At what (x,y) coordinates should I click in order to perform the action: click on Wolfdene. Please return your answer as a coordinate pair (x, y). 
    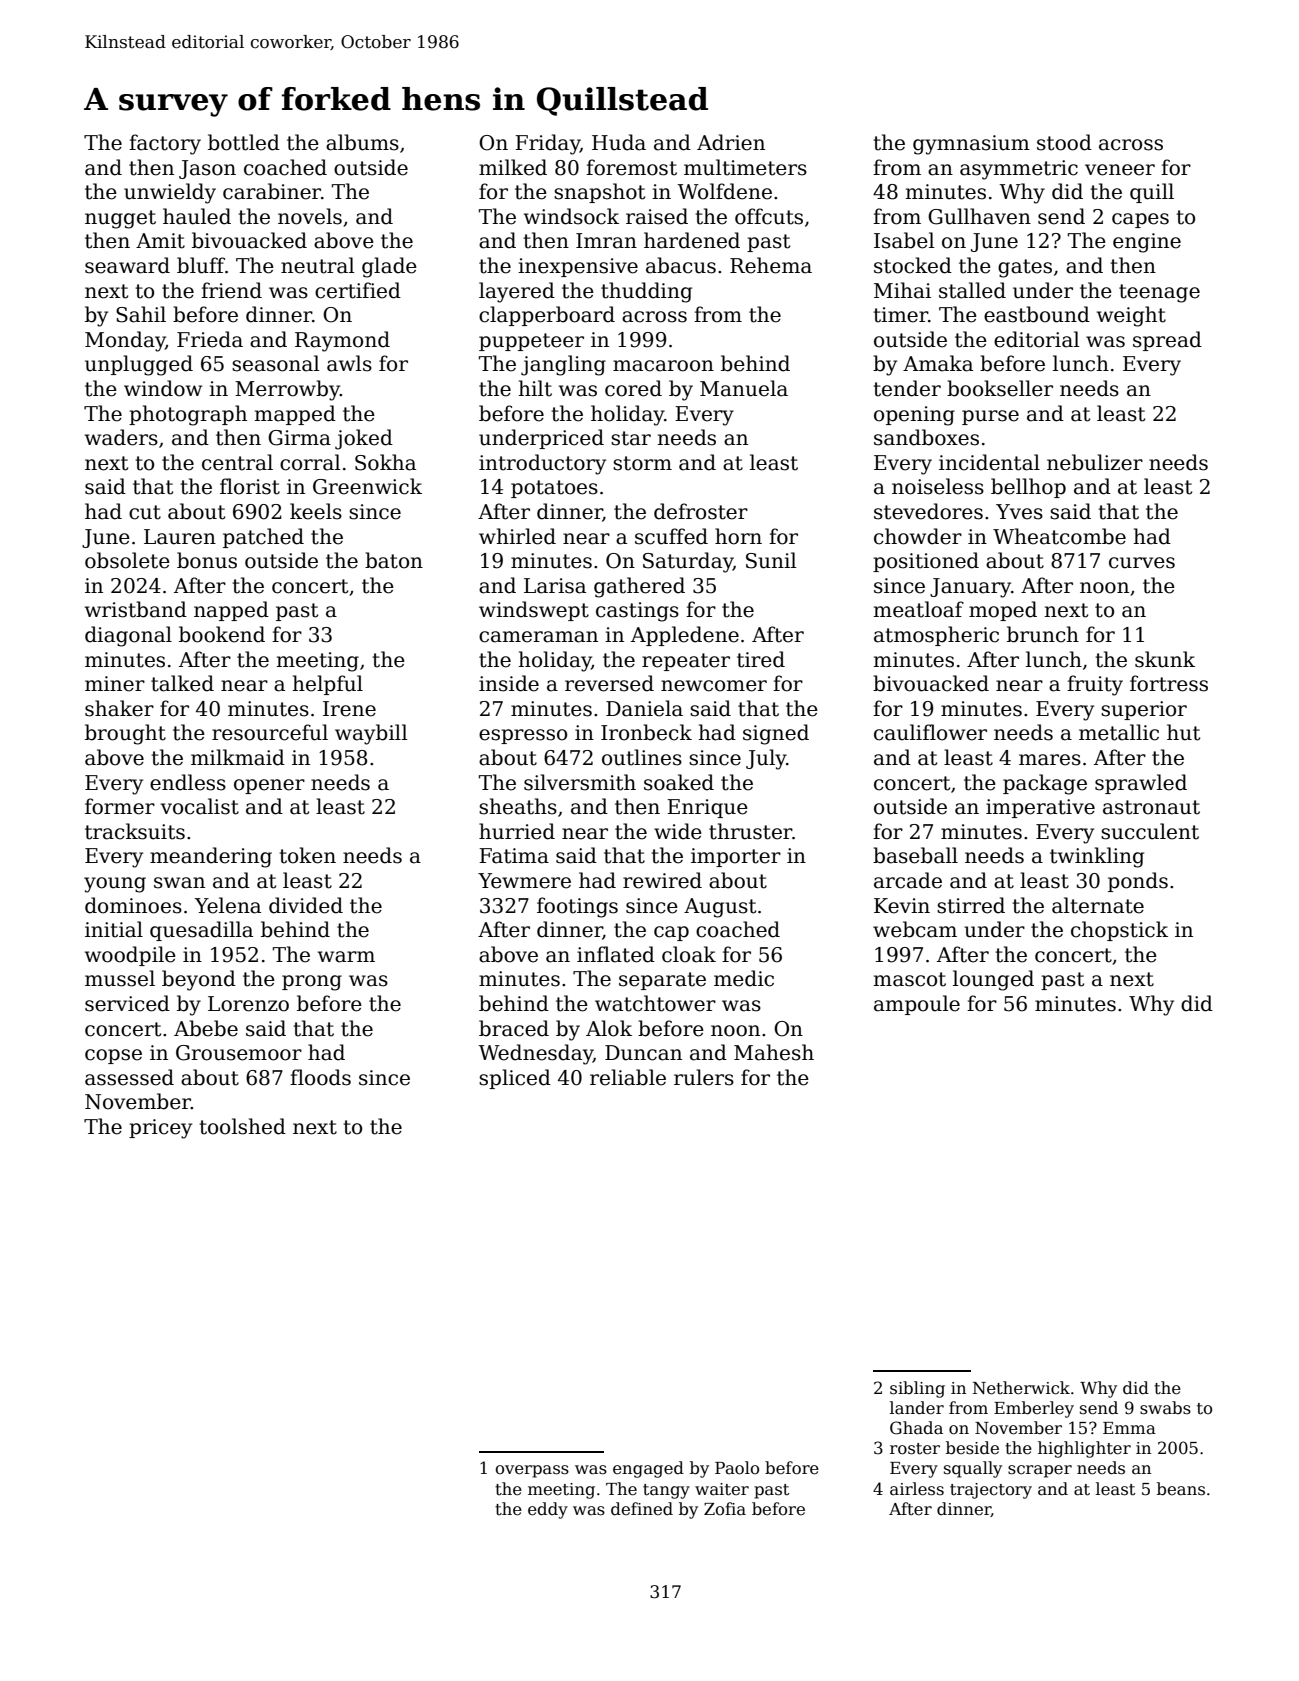
    Looking at the image, I should click on (724, 191).
